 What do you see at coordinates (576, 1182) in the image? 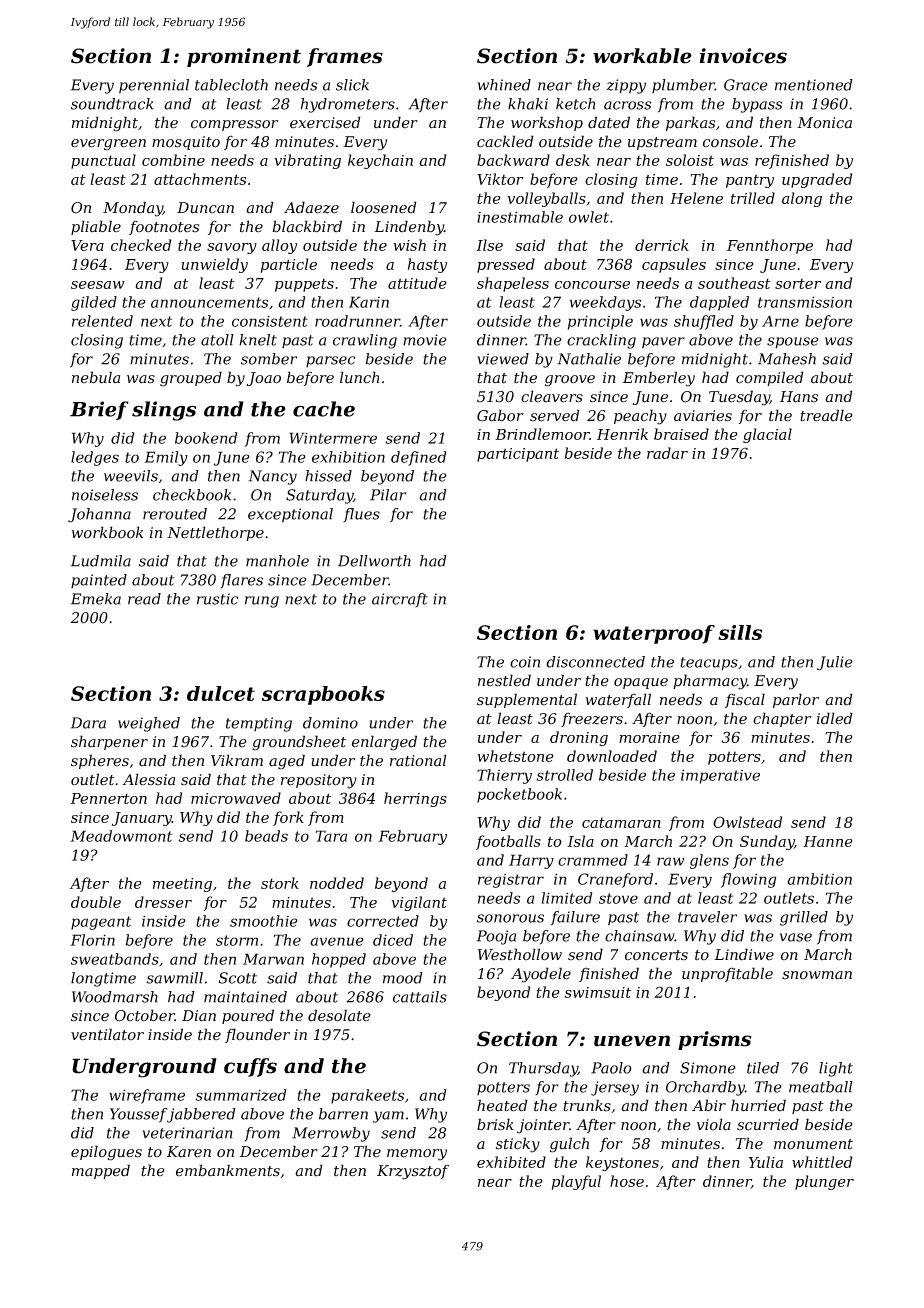
I see `playful` at bounding box center [576, 1182].
